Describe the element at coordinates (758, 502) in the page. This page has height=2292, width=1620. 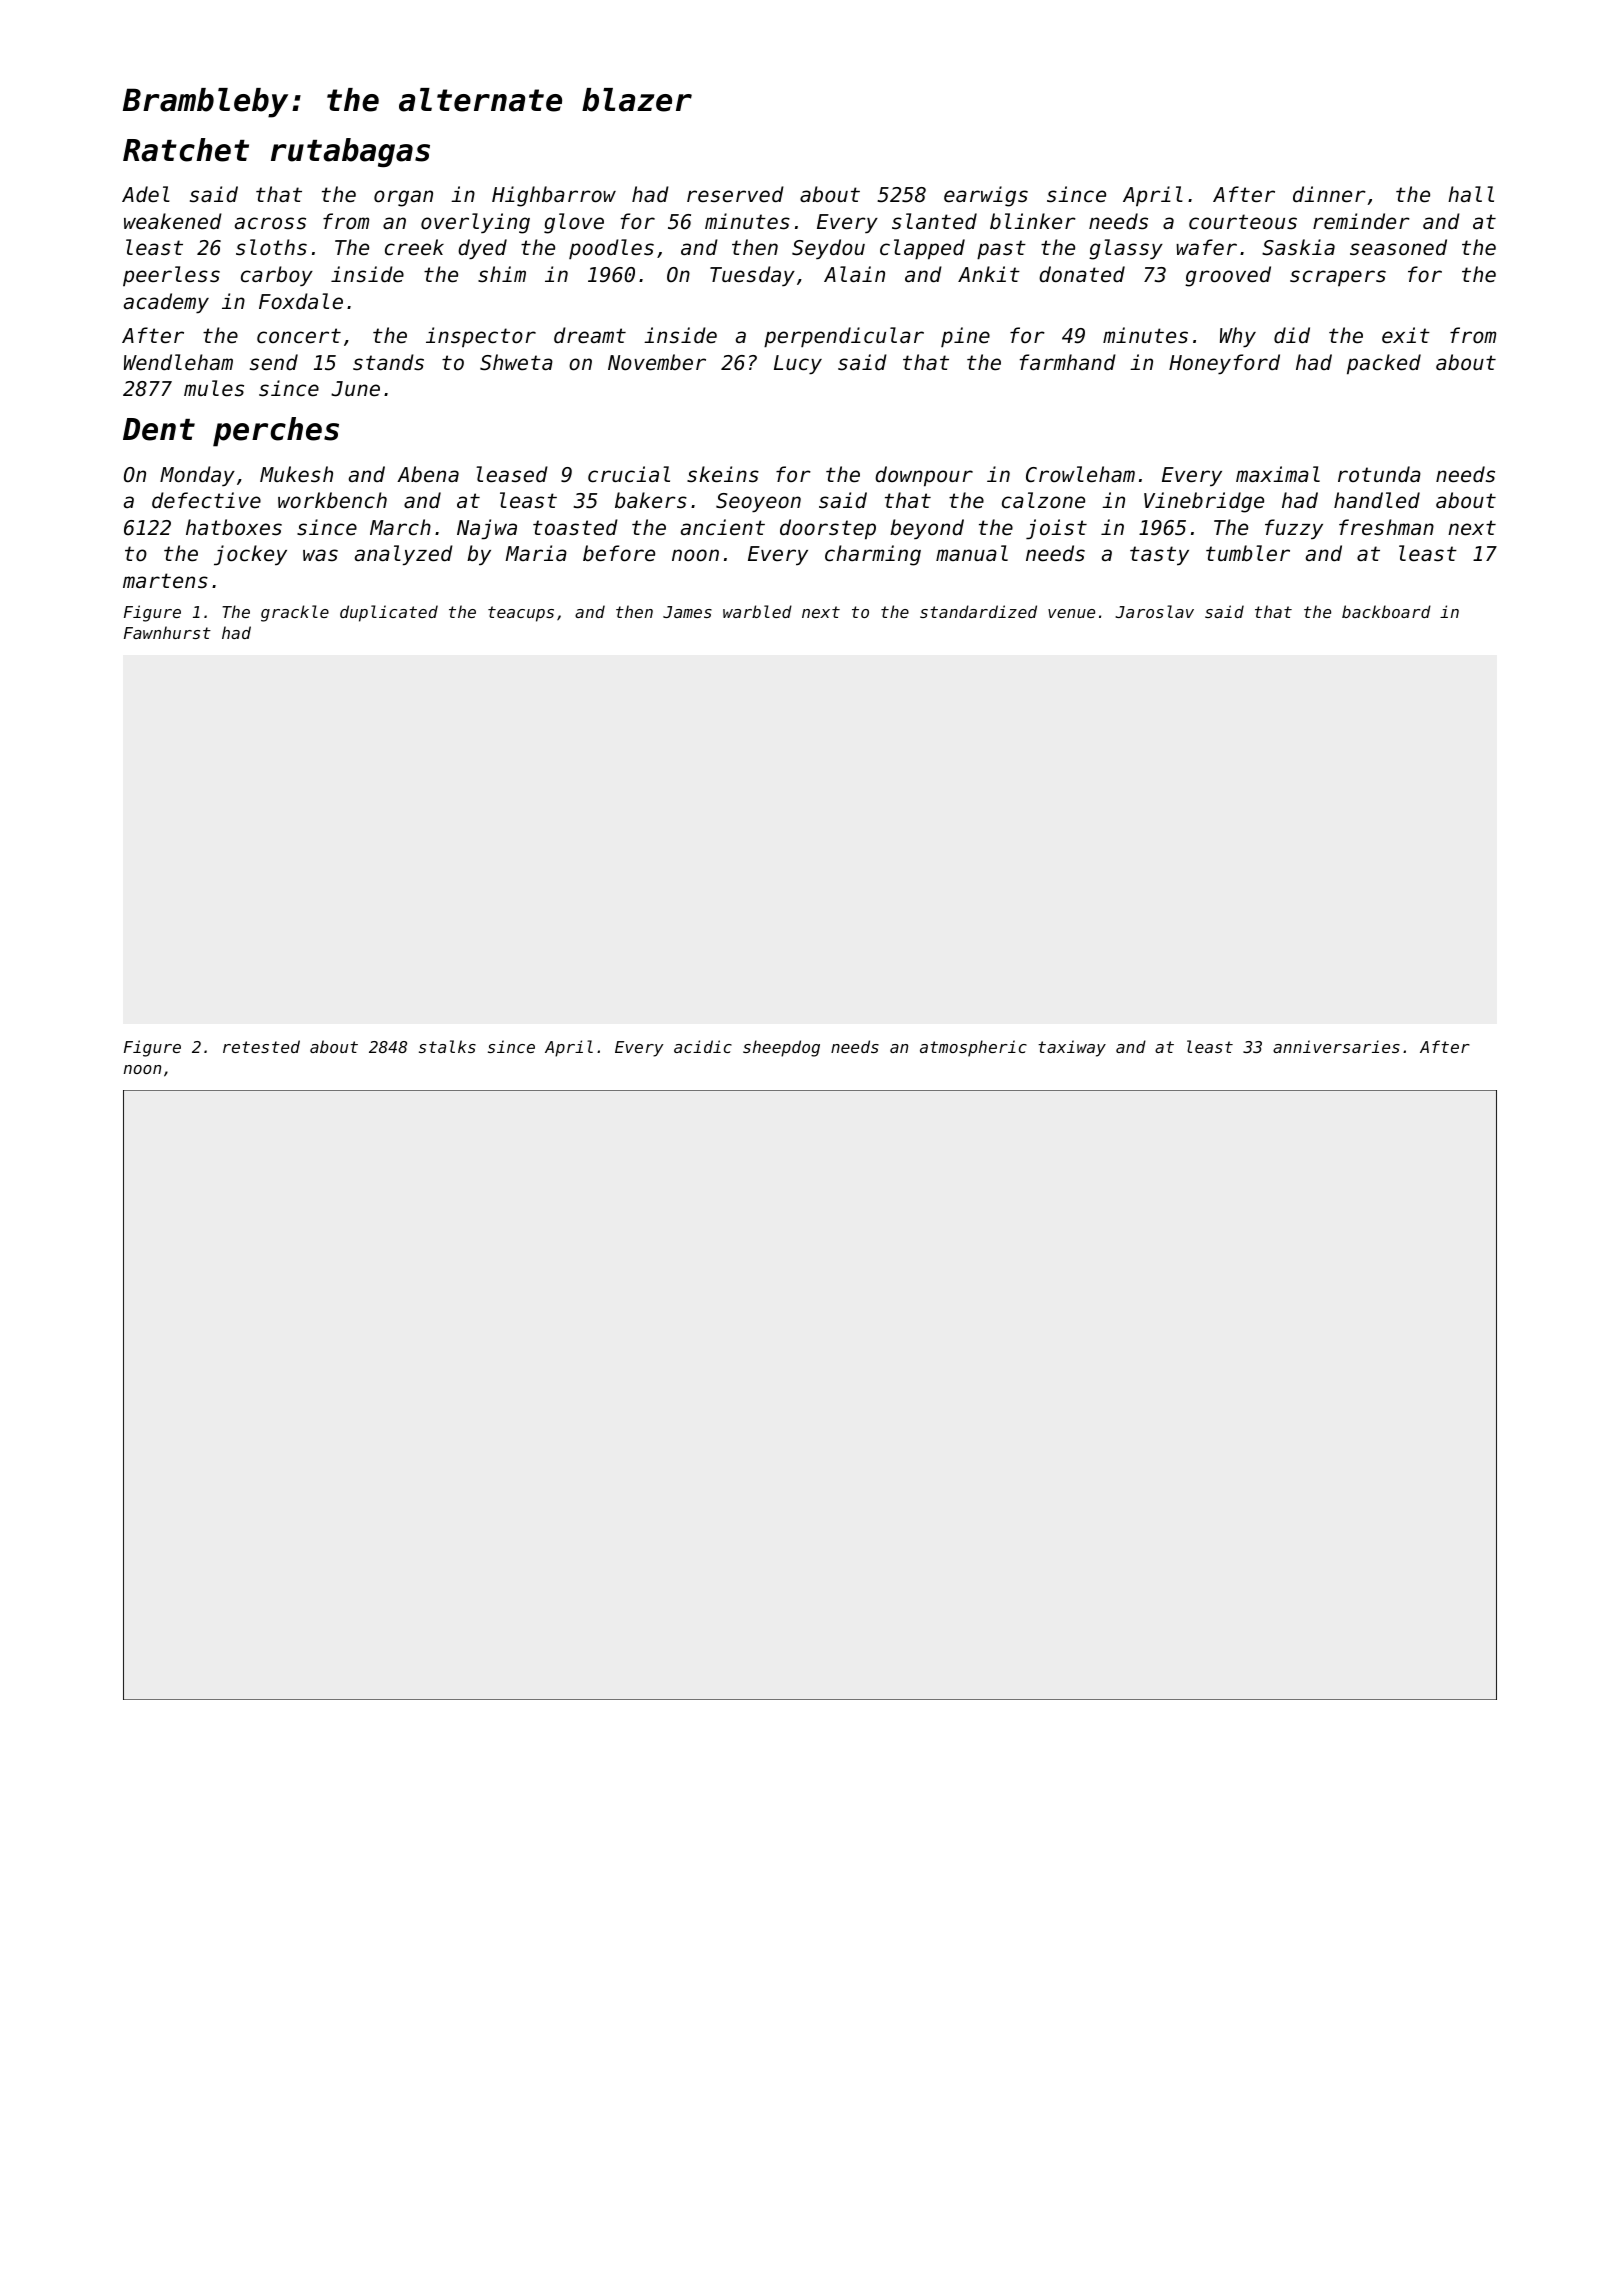
I see `Seoyeon` at that location.
